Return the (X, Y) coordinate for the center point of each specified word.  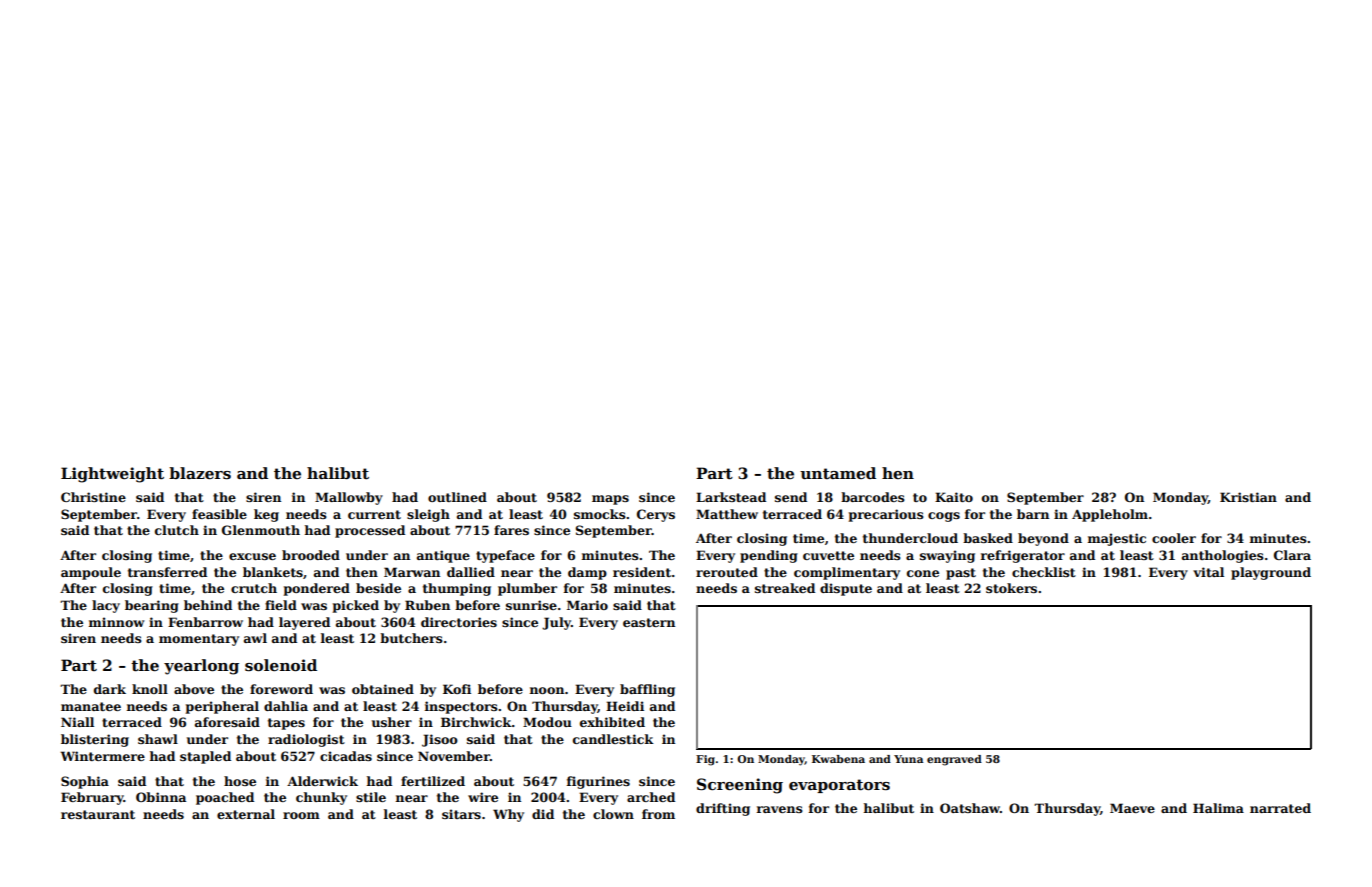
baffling (647, 690)
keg (266, 515)
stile (371, 797)
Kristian (1248, 497)
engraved (954, 760)
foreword (281, 689)
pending (769, 556)
